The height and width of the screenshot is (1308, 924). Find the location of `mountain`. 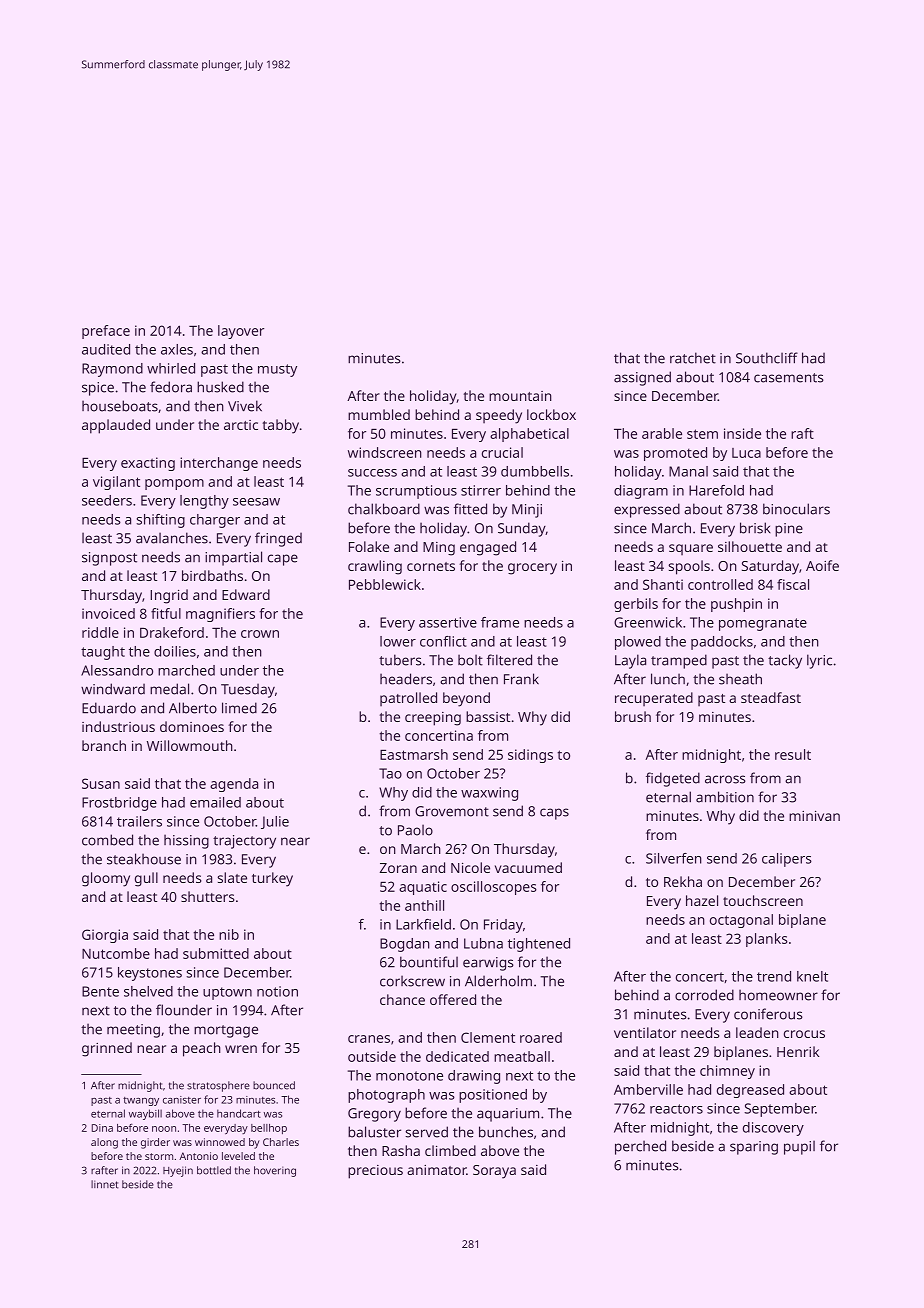

mountain is located at coordinates (520, 396).
